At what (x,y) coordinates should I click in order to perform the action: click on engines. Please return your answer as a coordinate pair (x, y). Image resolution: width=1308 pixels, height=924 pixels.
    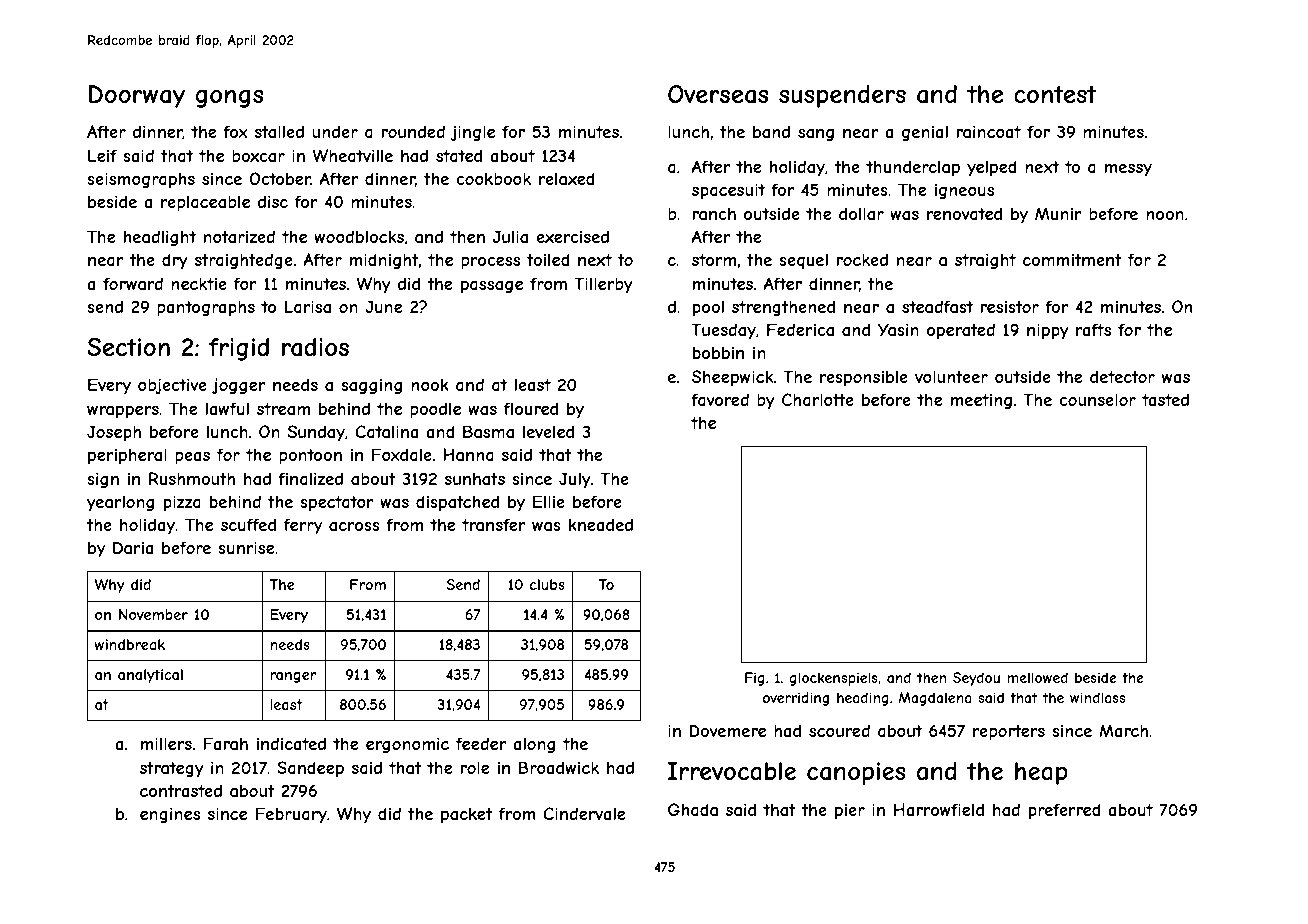
    Looking at the image, I should click on (170, 815).
